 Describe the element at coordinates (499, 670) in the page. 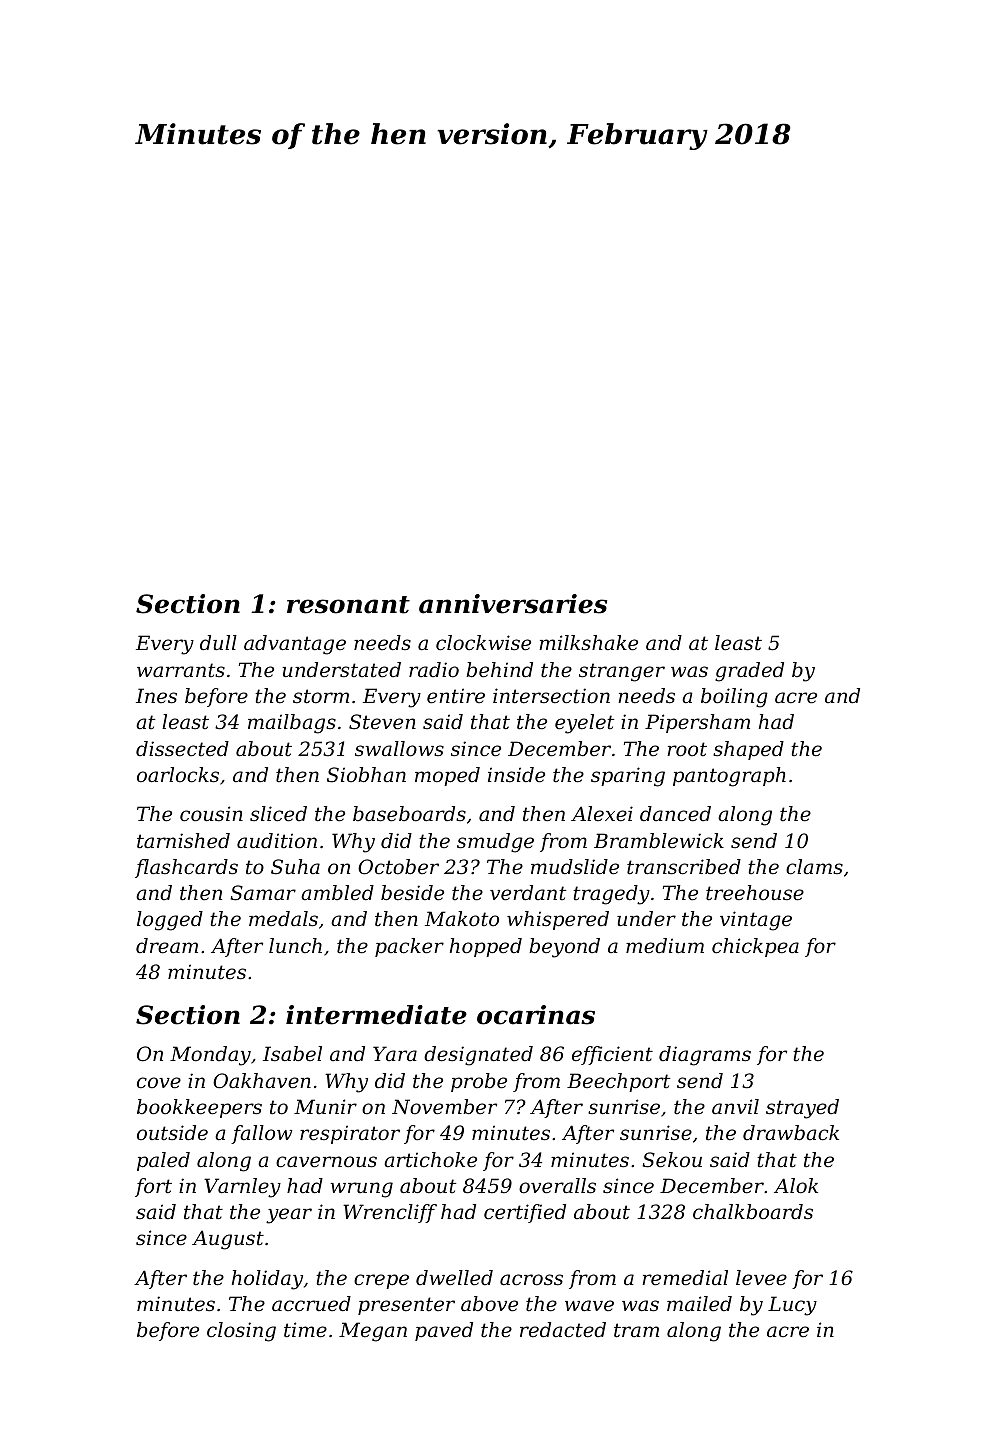

I see `behind` at that location.
